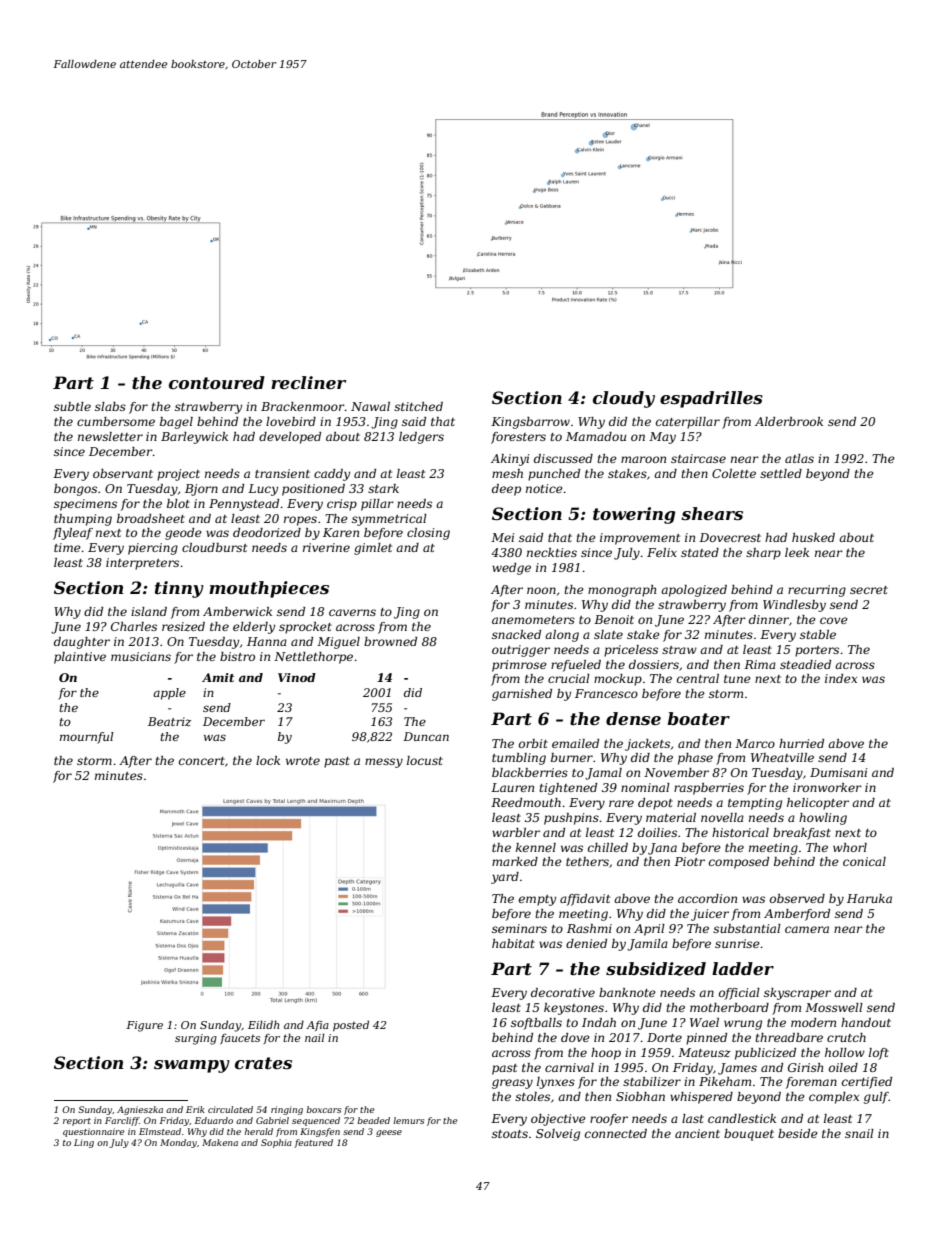  I want to click on nominal, so click(645, 787).
